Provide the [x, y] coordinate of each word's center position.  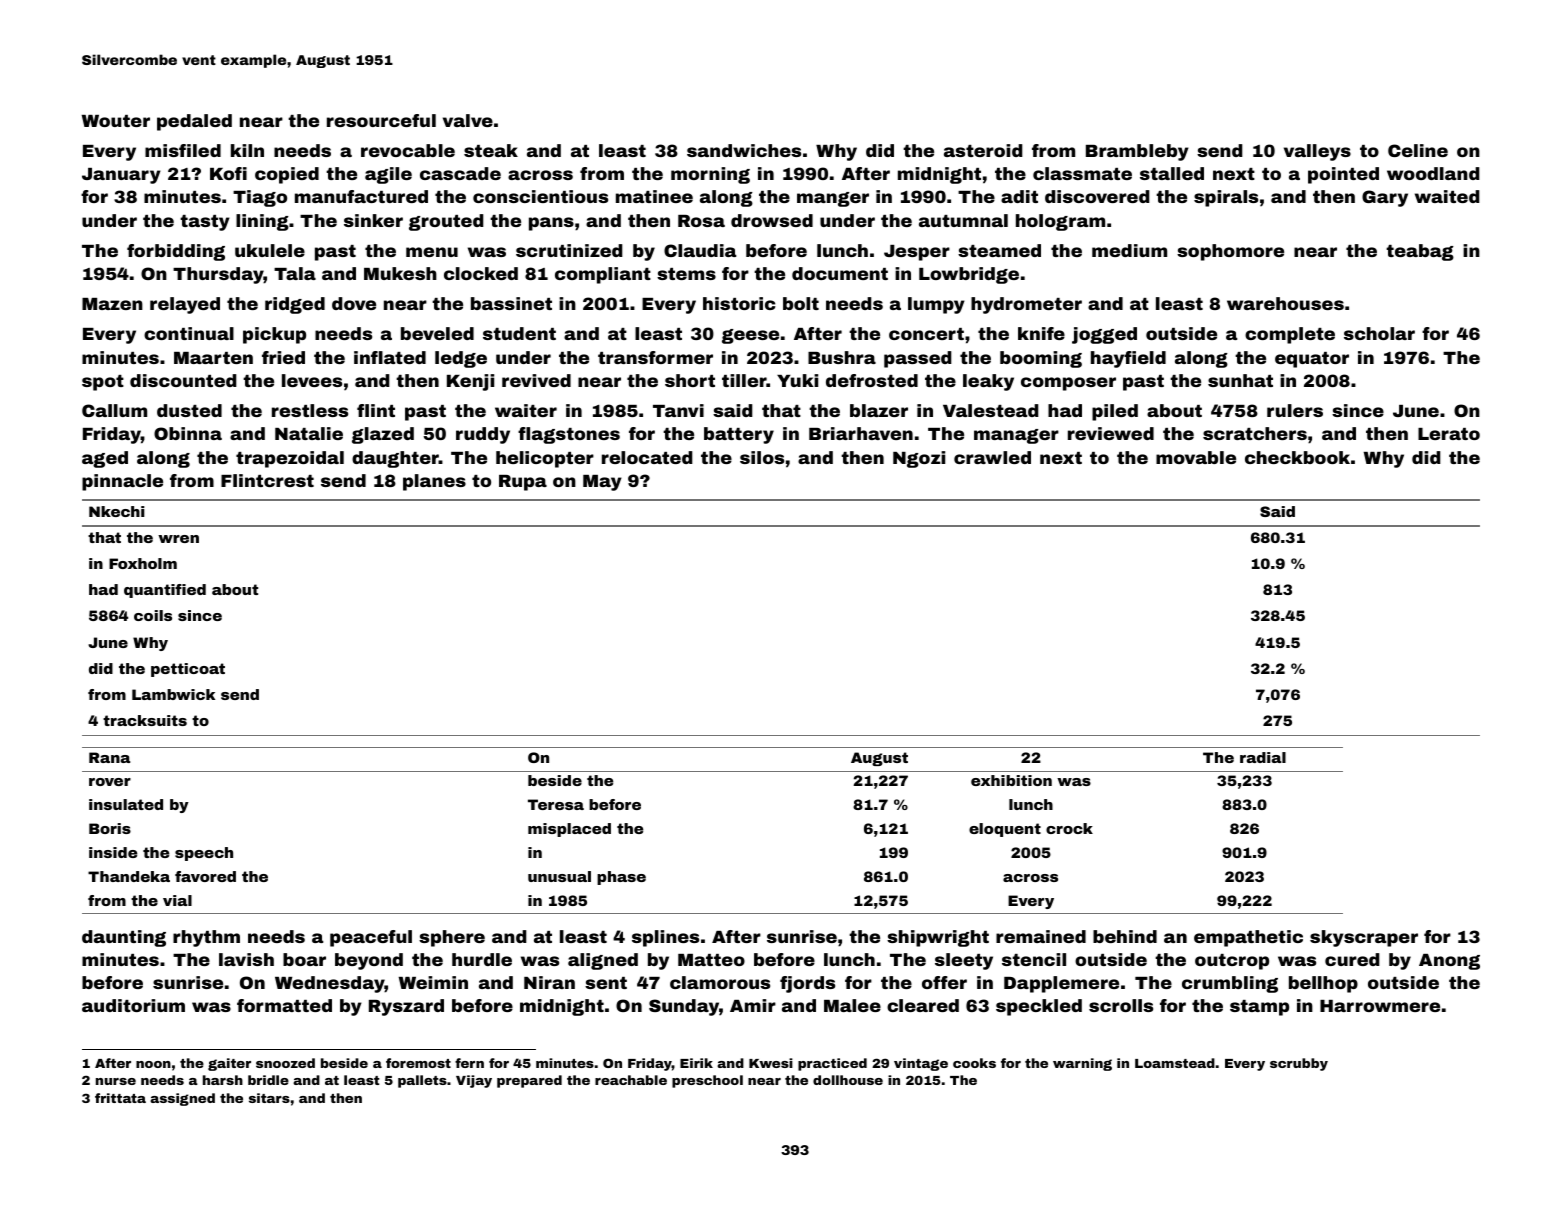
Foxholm [143, 563]
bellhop [1323, 984]
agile [388, 175]
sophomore [1230, 252]
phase [621, 878]
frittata [120, 1098]
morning [710, 175]
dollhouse [848, 1080]
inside [113, 852]
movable [1196, 457]
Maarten [213, 358]
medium [1129, 250]
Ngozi [919, 459]
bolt [801, 303]
